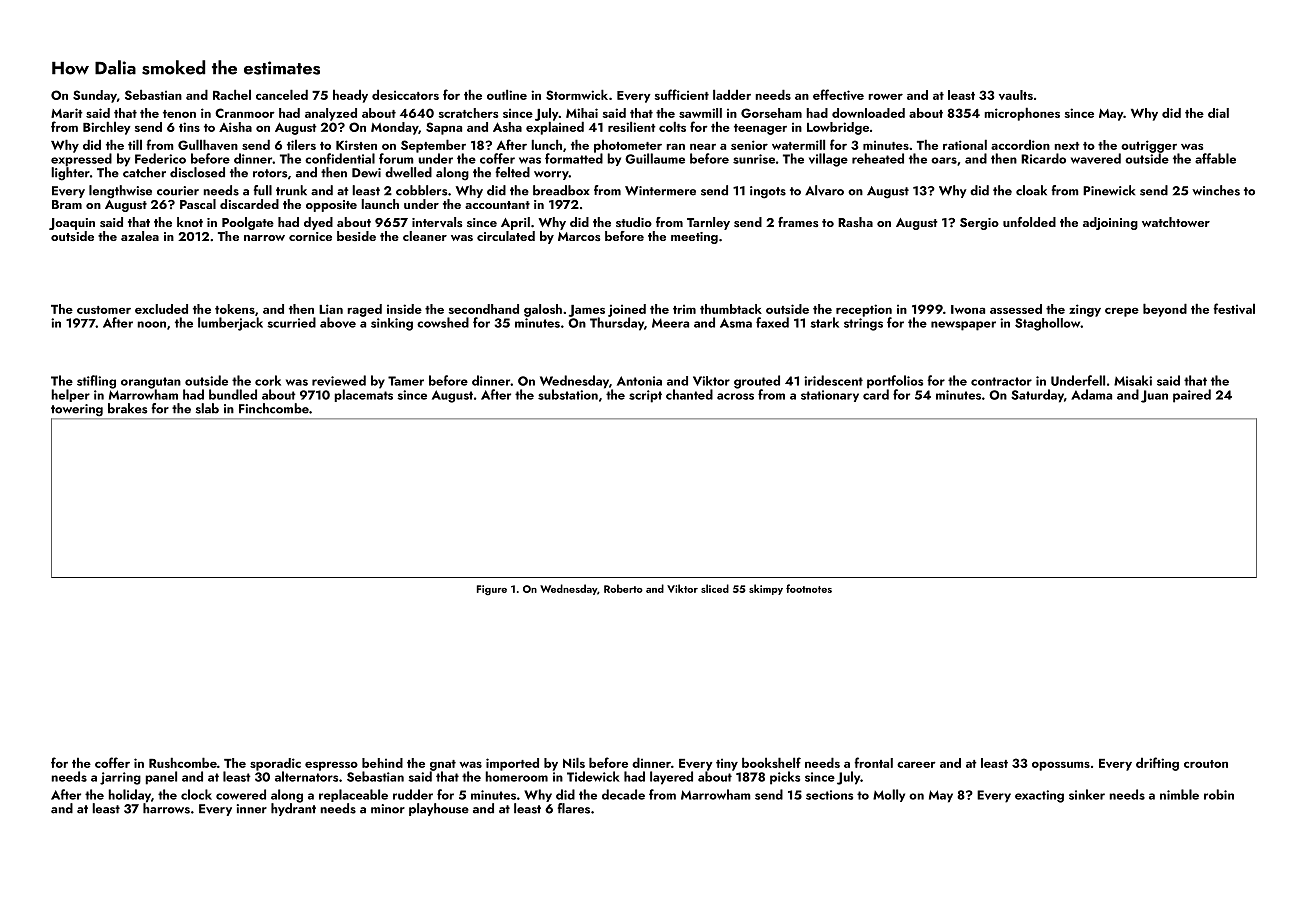  Describe the element at coordinates (492, 590) in the screenshot. I see `Figure` at that location.
